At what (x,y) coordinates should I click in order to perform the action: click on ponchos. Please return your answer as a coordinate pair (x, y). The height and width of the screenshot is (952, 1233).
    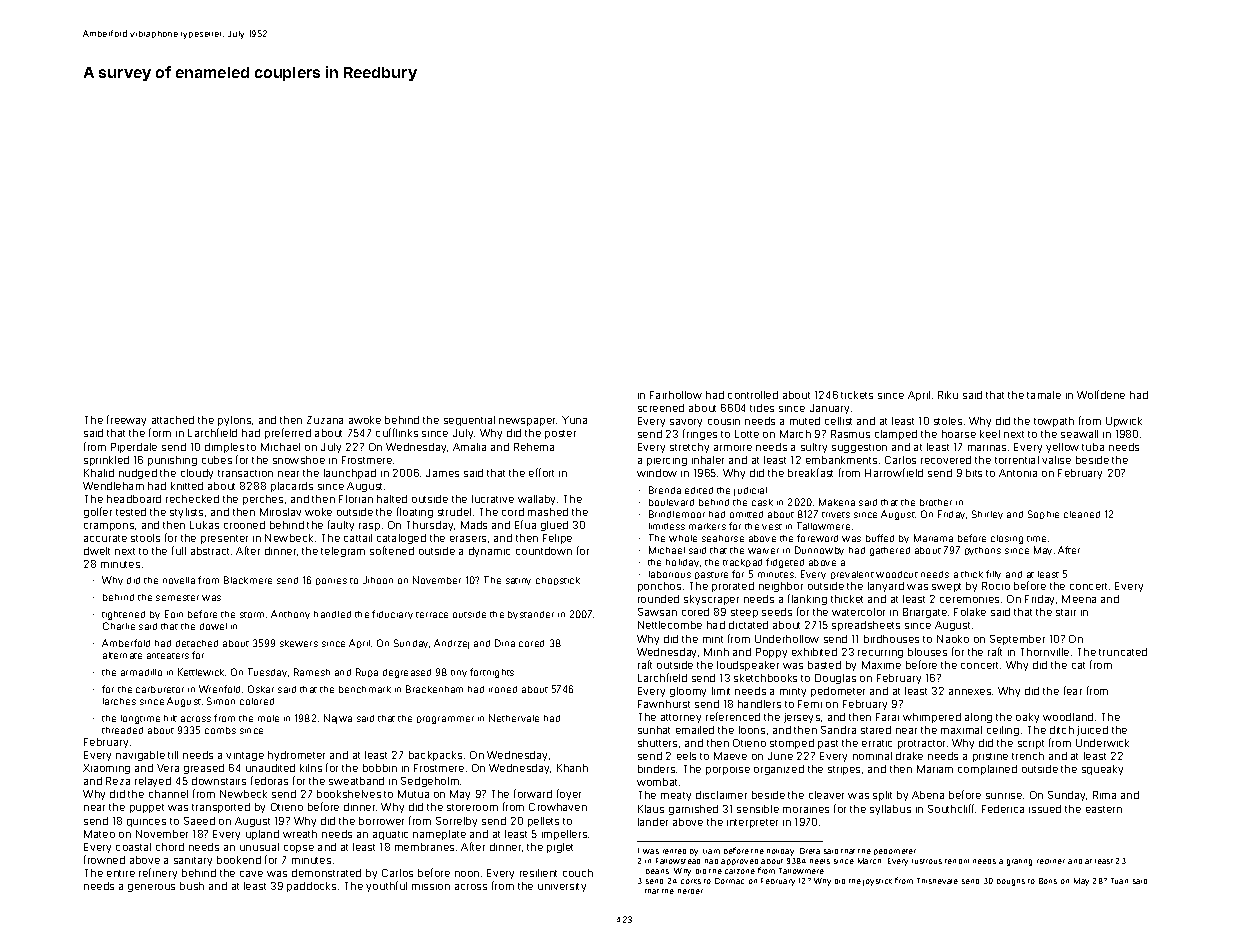
    Looking at the image, I should click on (659, 587).
